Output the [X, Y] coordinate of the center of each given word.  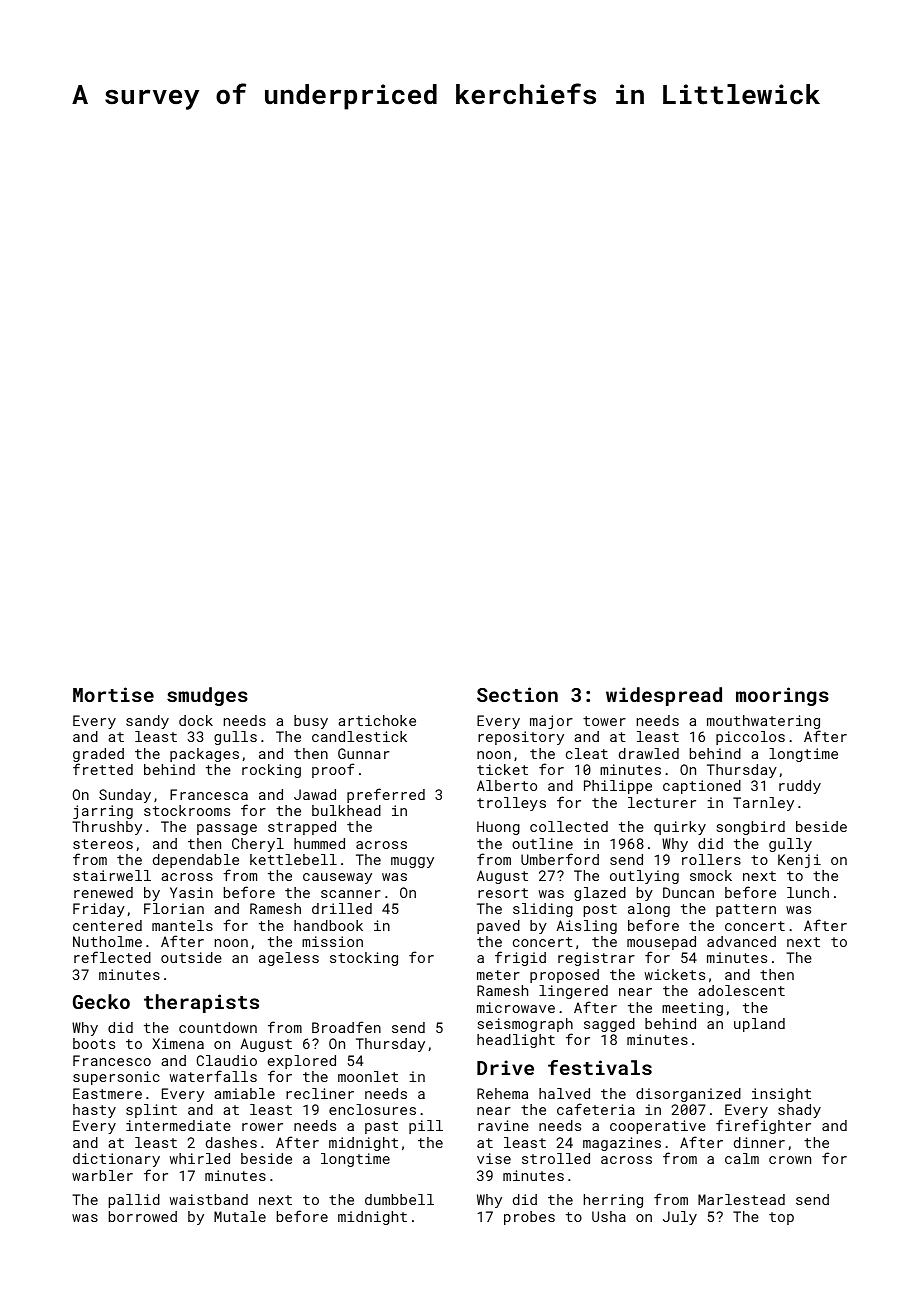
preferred [386, 795]
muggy [412, 862]
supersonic [116, 1078]
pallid [134, 1201]
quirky [680, 828]
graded [98, 755]
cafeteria [596, 1109]
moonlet [368, 1076]
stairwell [112, 875]
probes [529, 1218]
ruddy [800, 787]
